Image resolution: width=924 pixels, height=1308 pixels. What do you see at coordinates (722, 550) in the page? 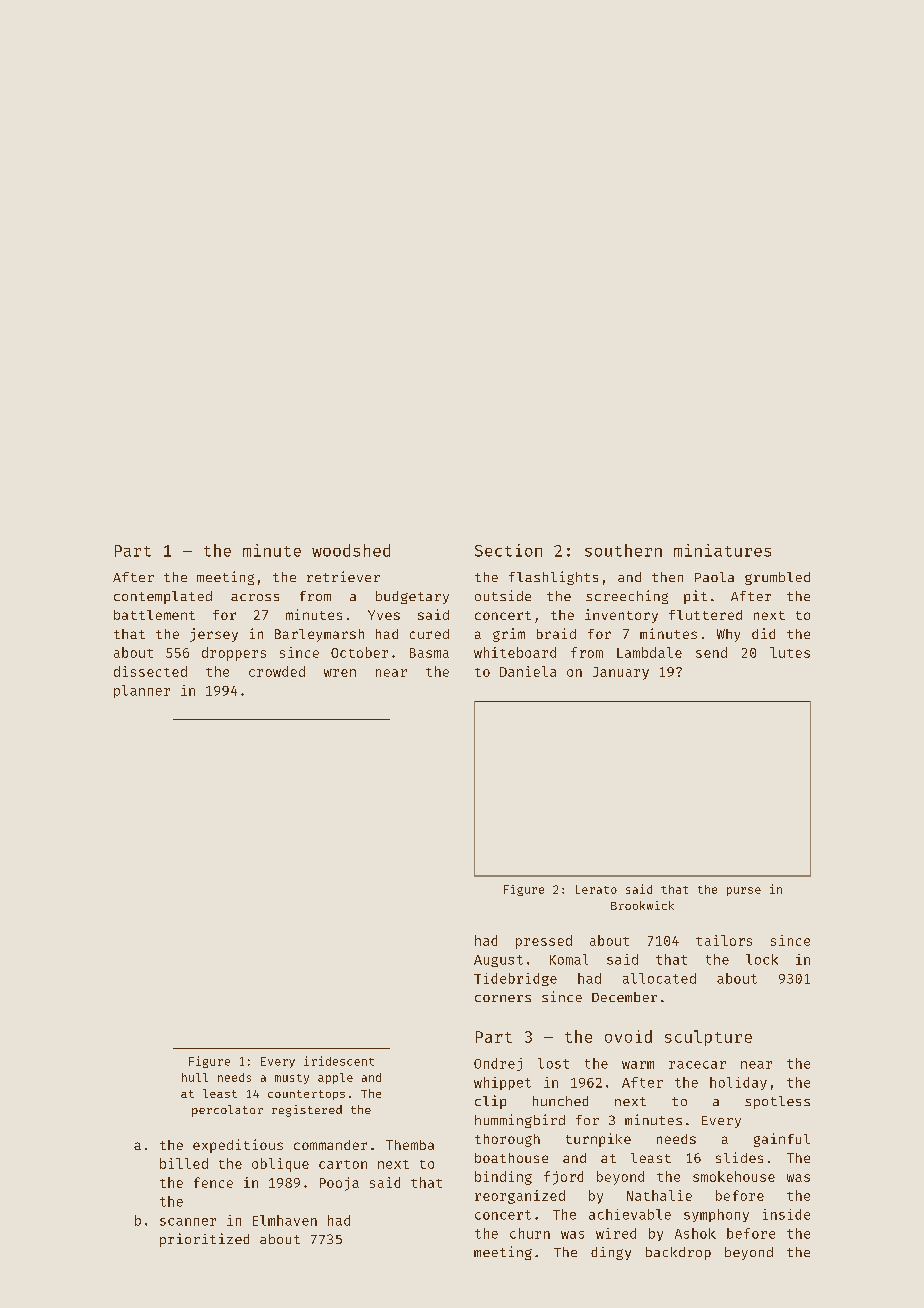
I see `miniatures` at bounding box center [722, 550].
